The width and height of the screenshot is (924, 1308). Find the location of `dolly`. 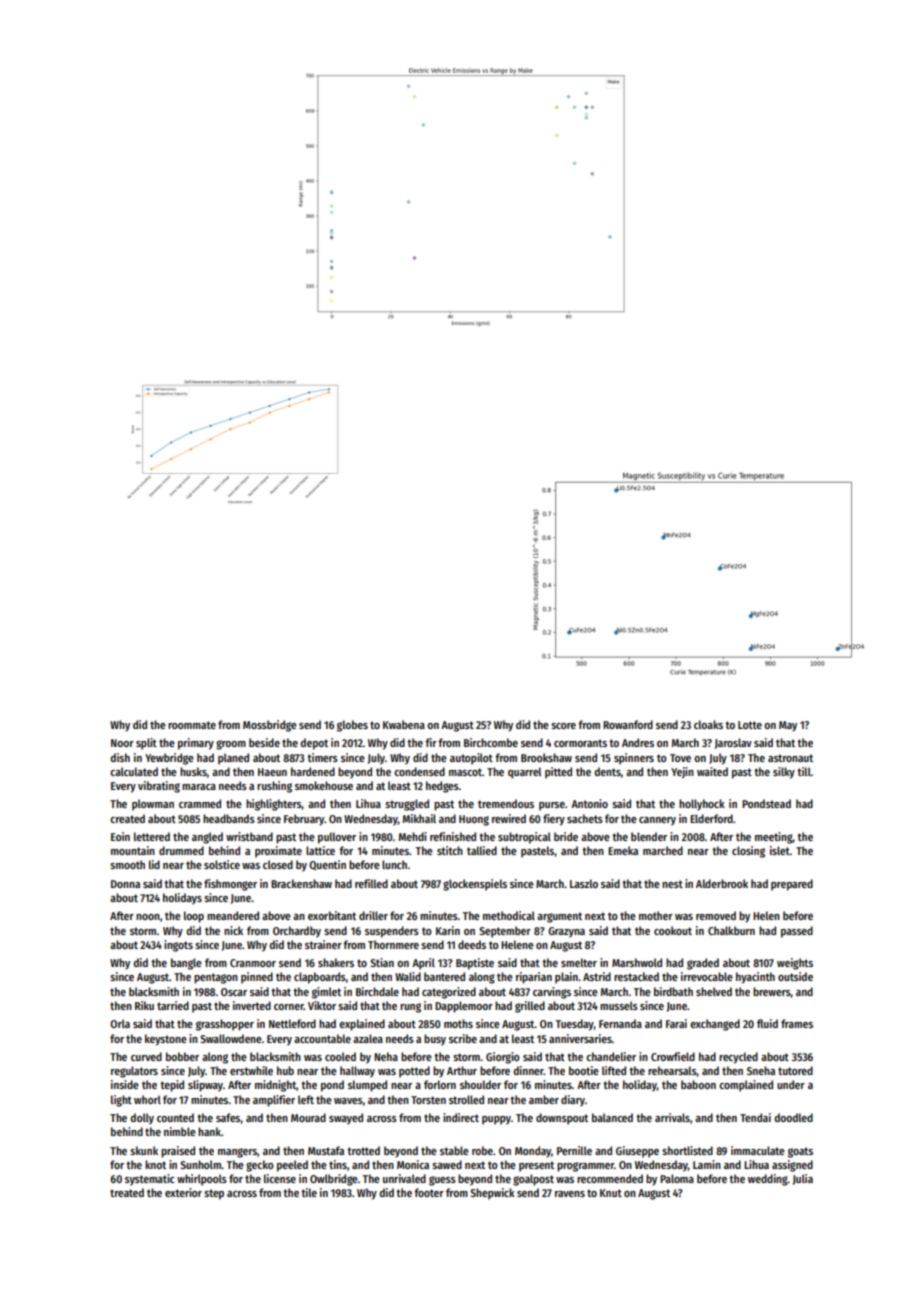

dolly is located at coordinates (142, 1119).
